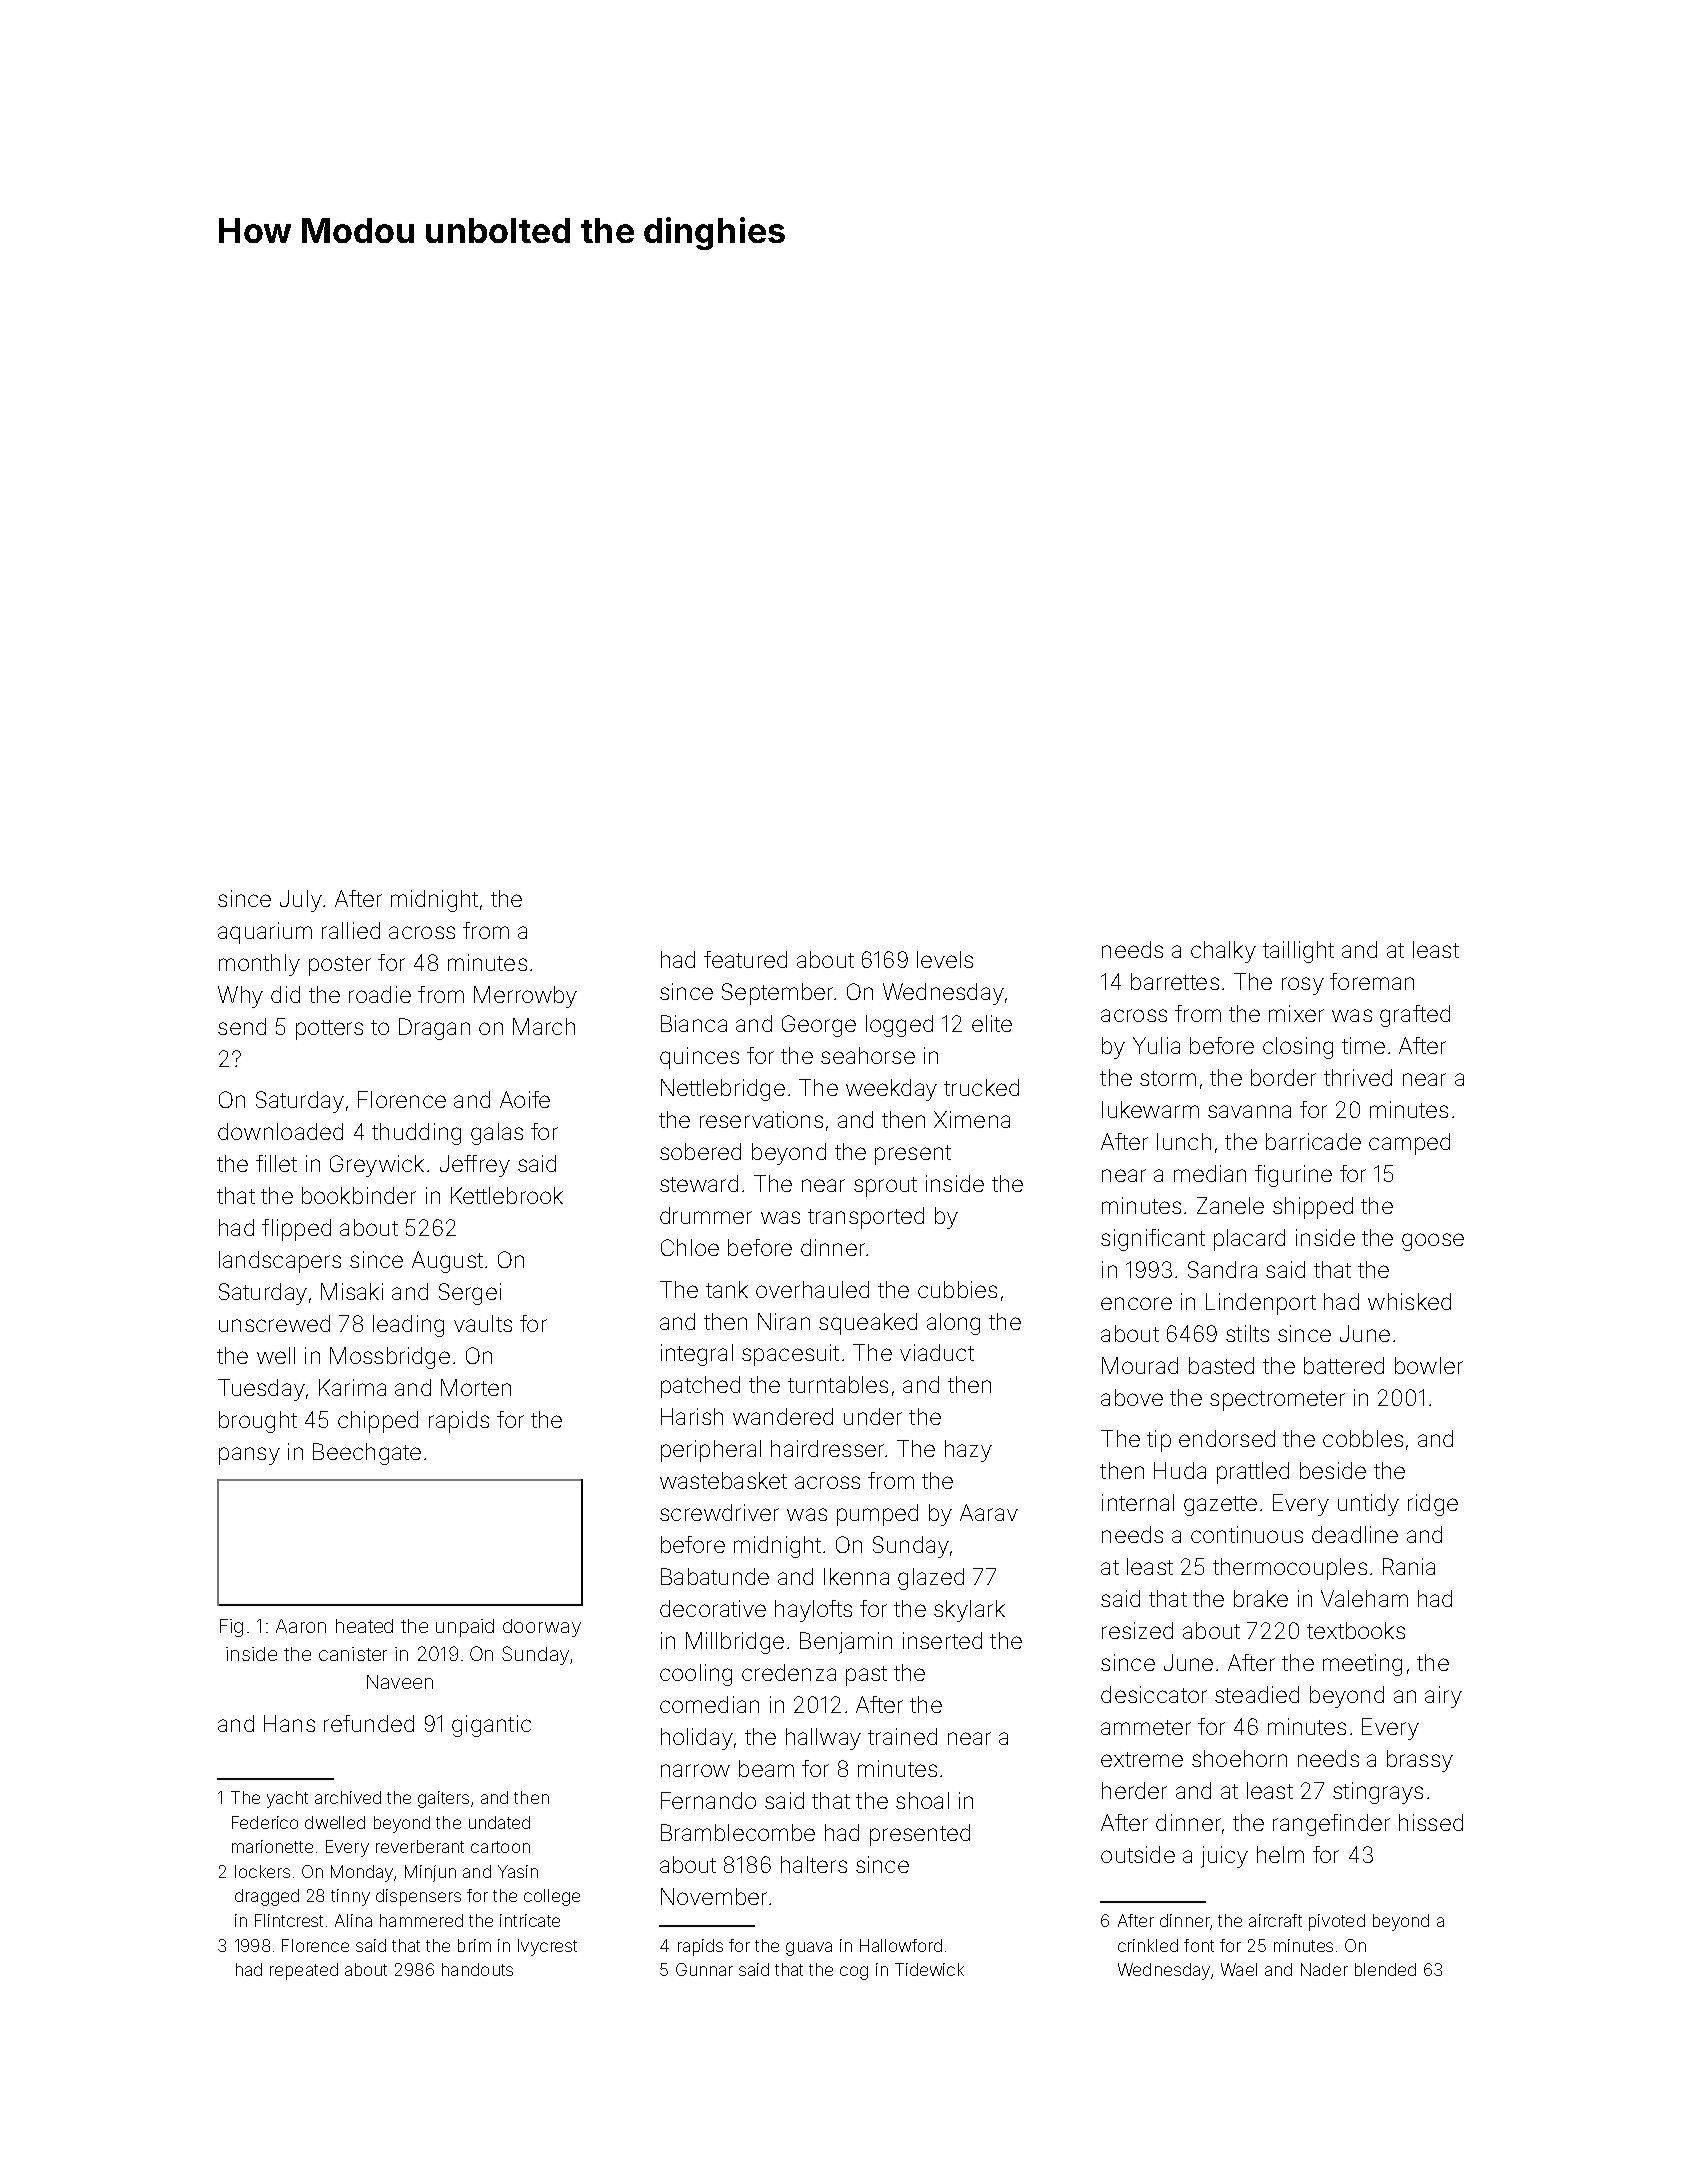 This document has height=2178, width=1683. Describe the element at coordinates (351, 930) in the document. I see `rallied` at that location.
